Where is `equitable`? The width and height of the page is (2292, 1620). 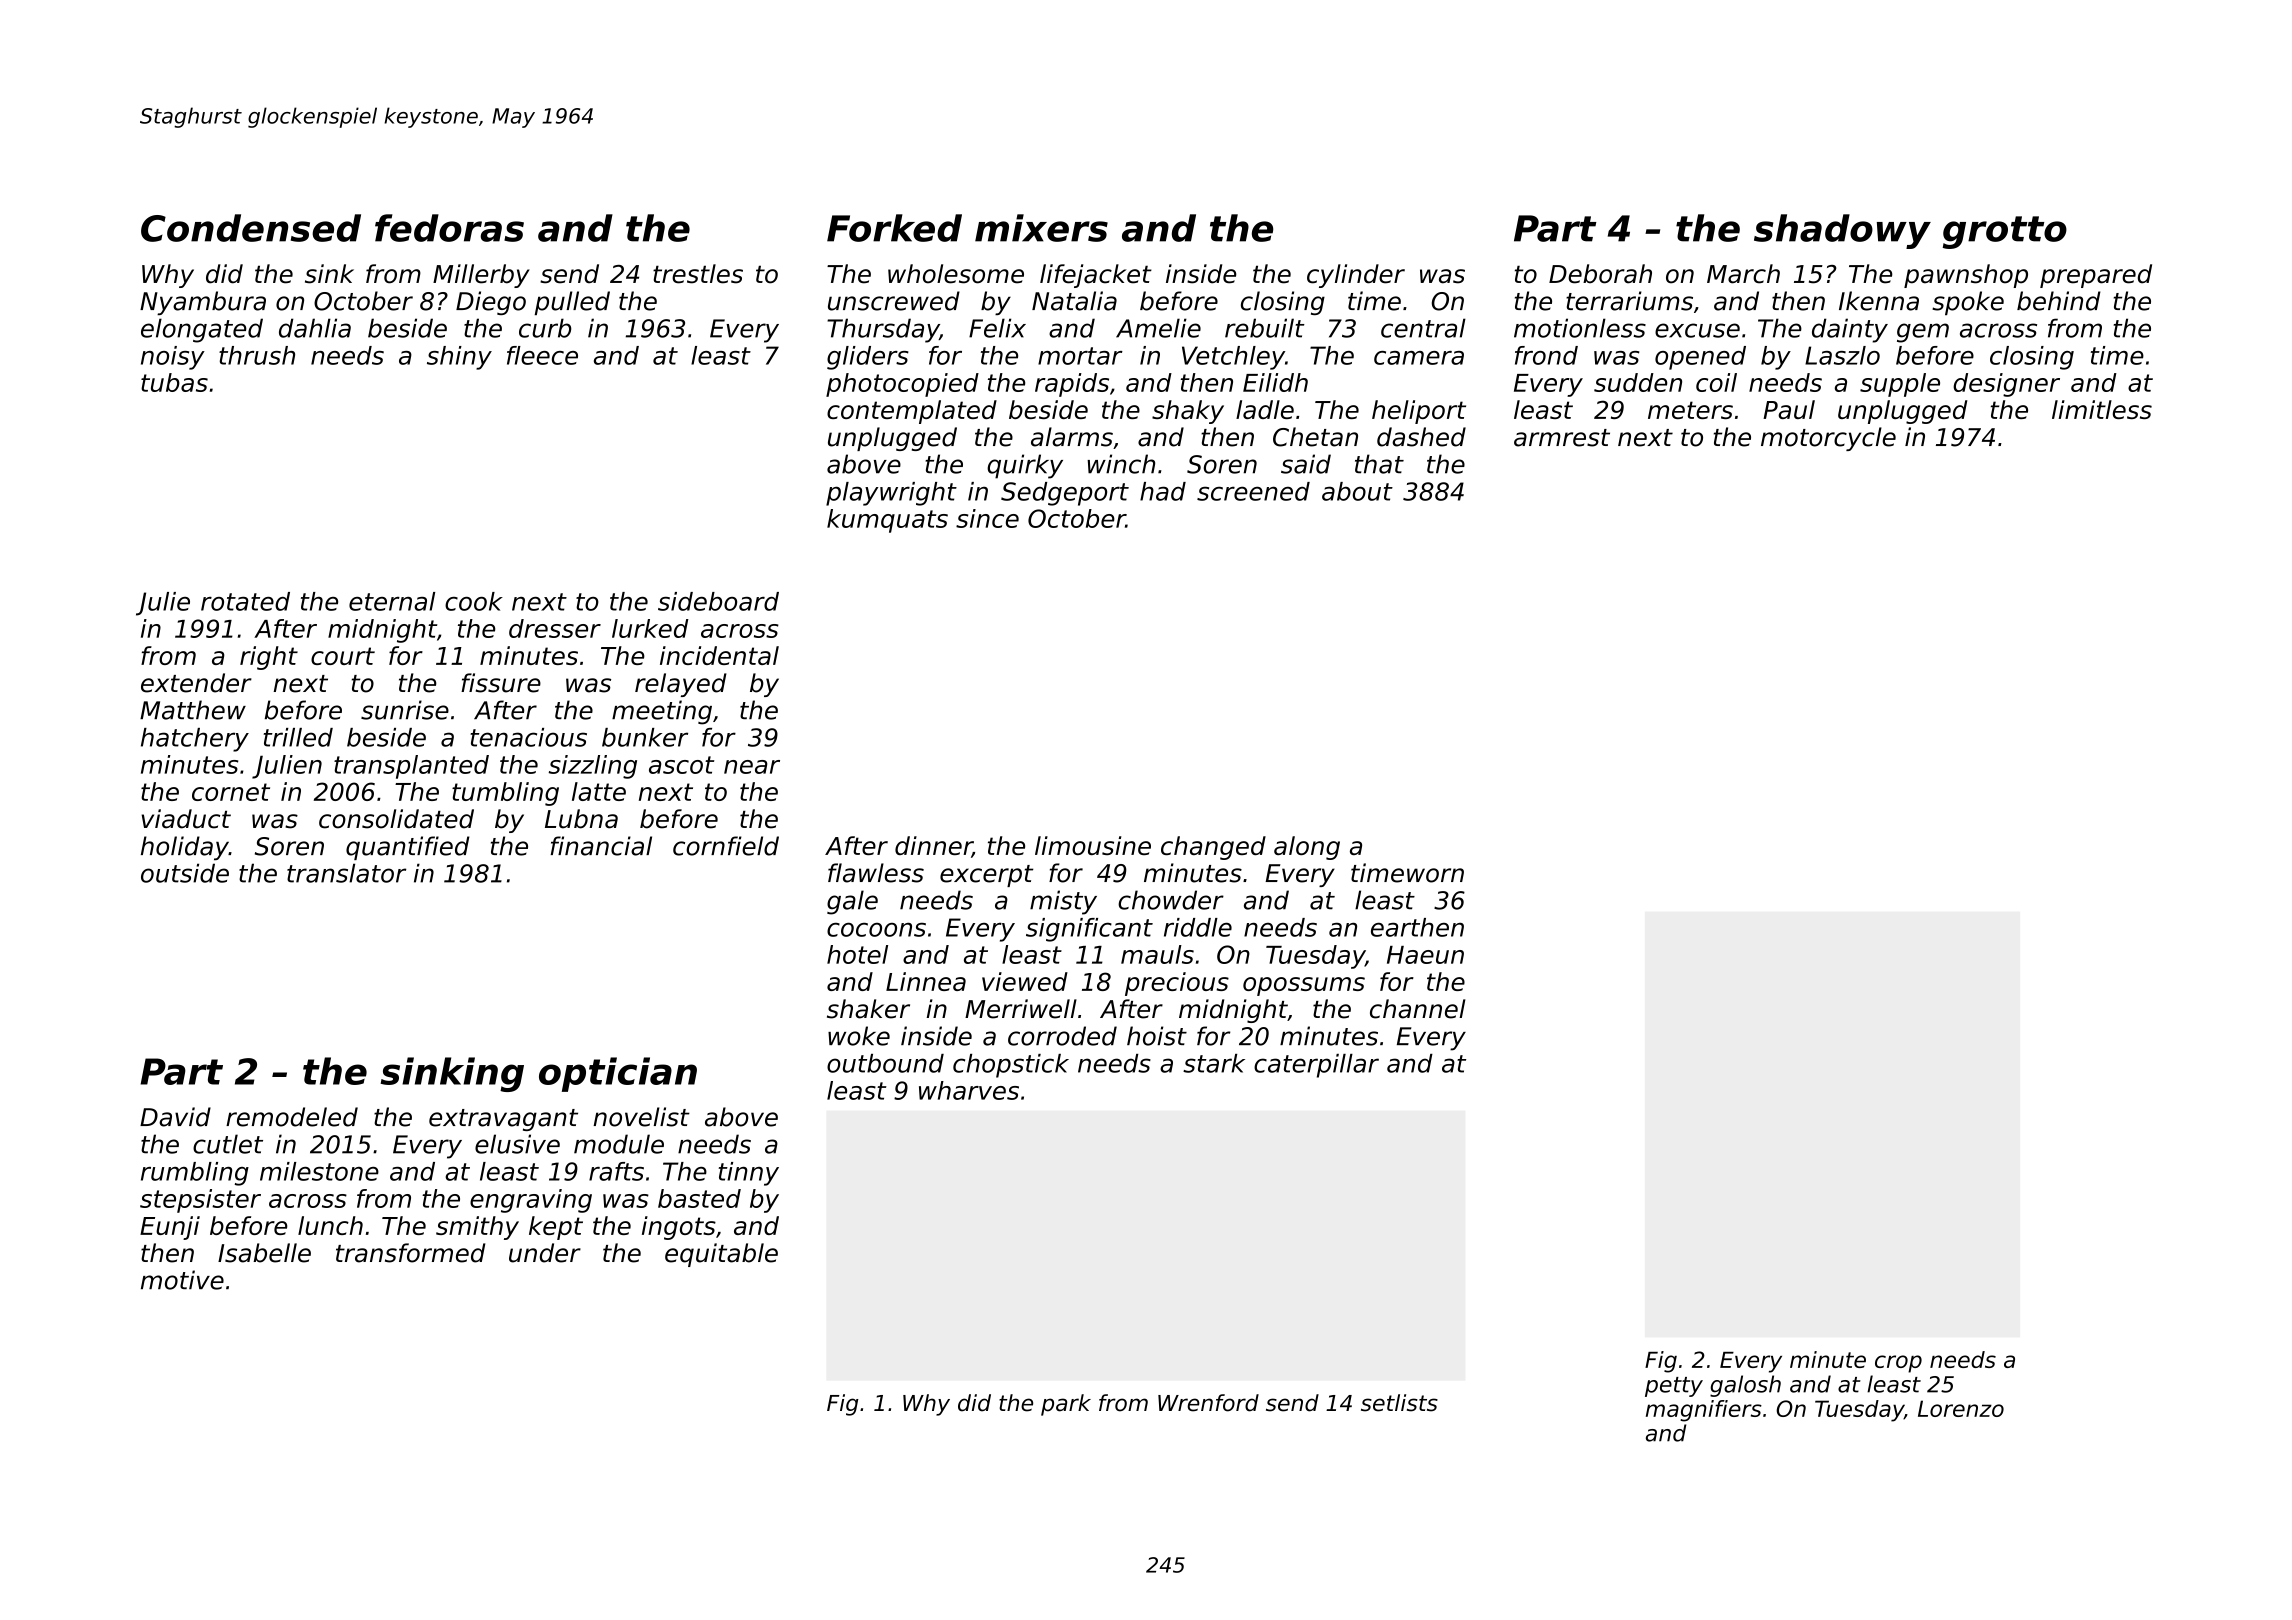
equitable is located at coordinates (721, 1255).
